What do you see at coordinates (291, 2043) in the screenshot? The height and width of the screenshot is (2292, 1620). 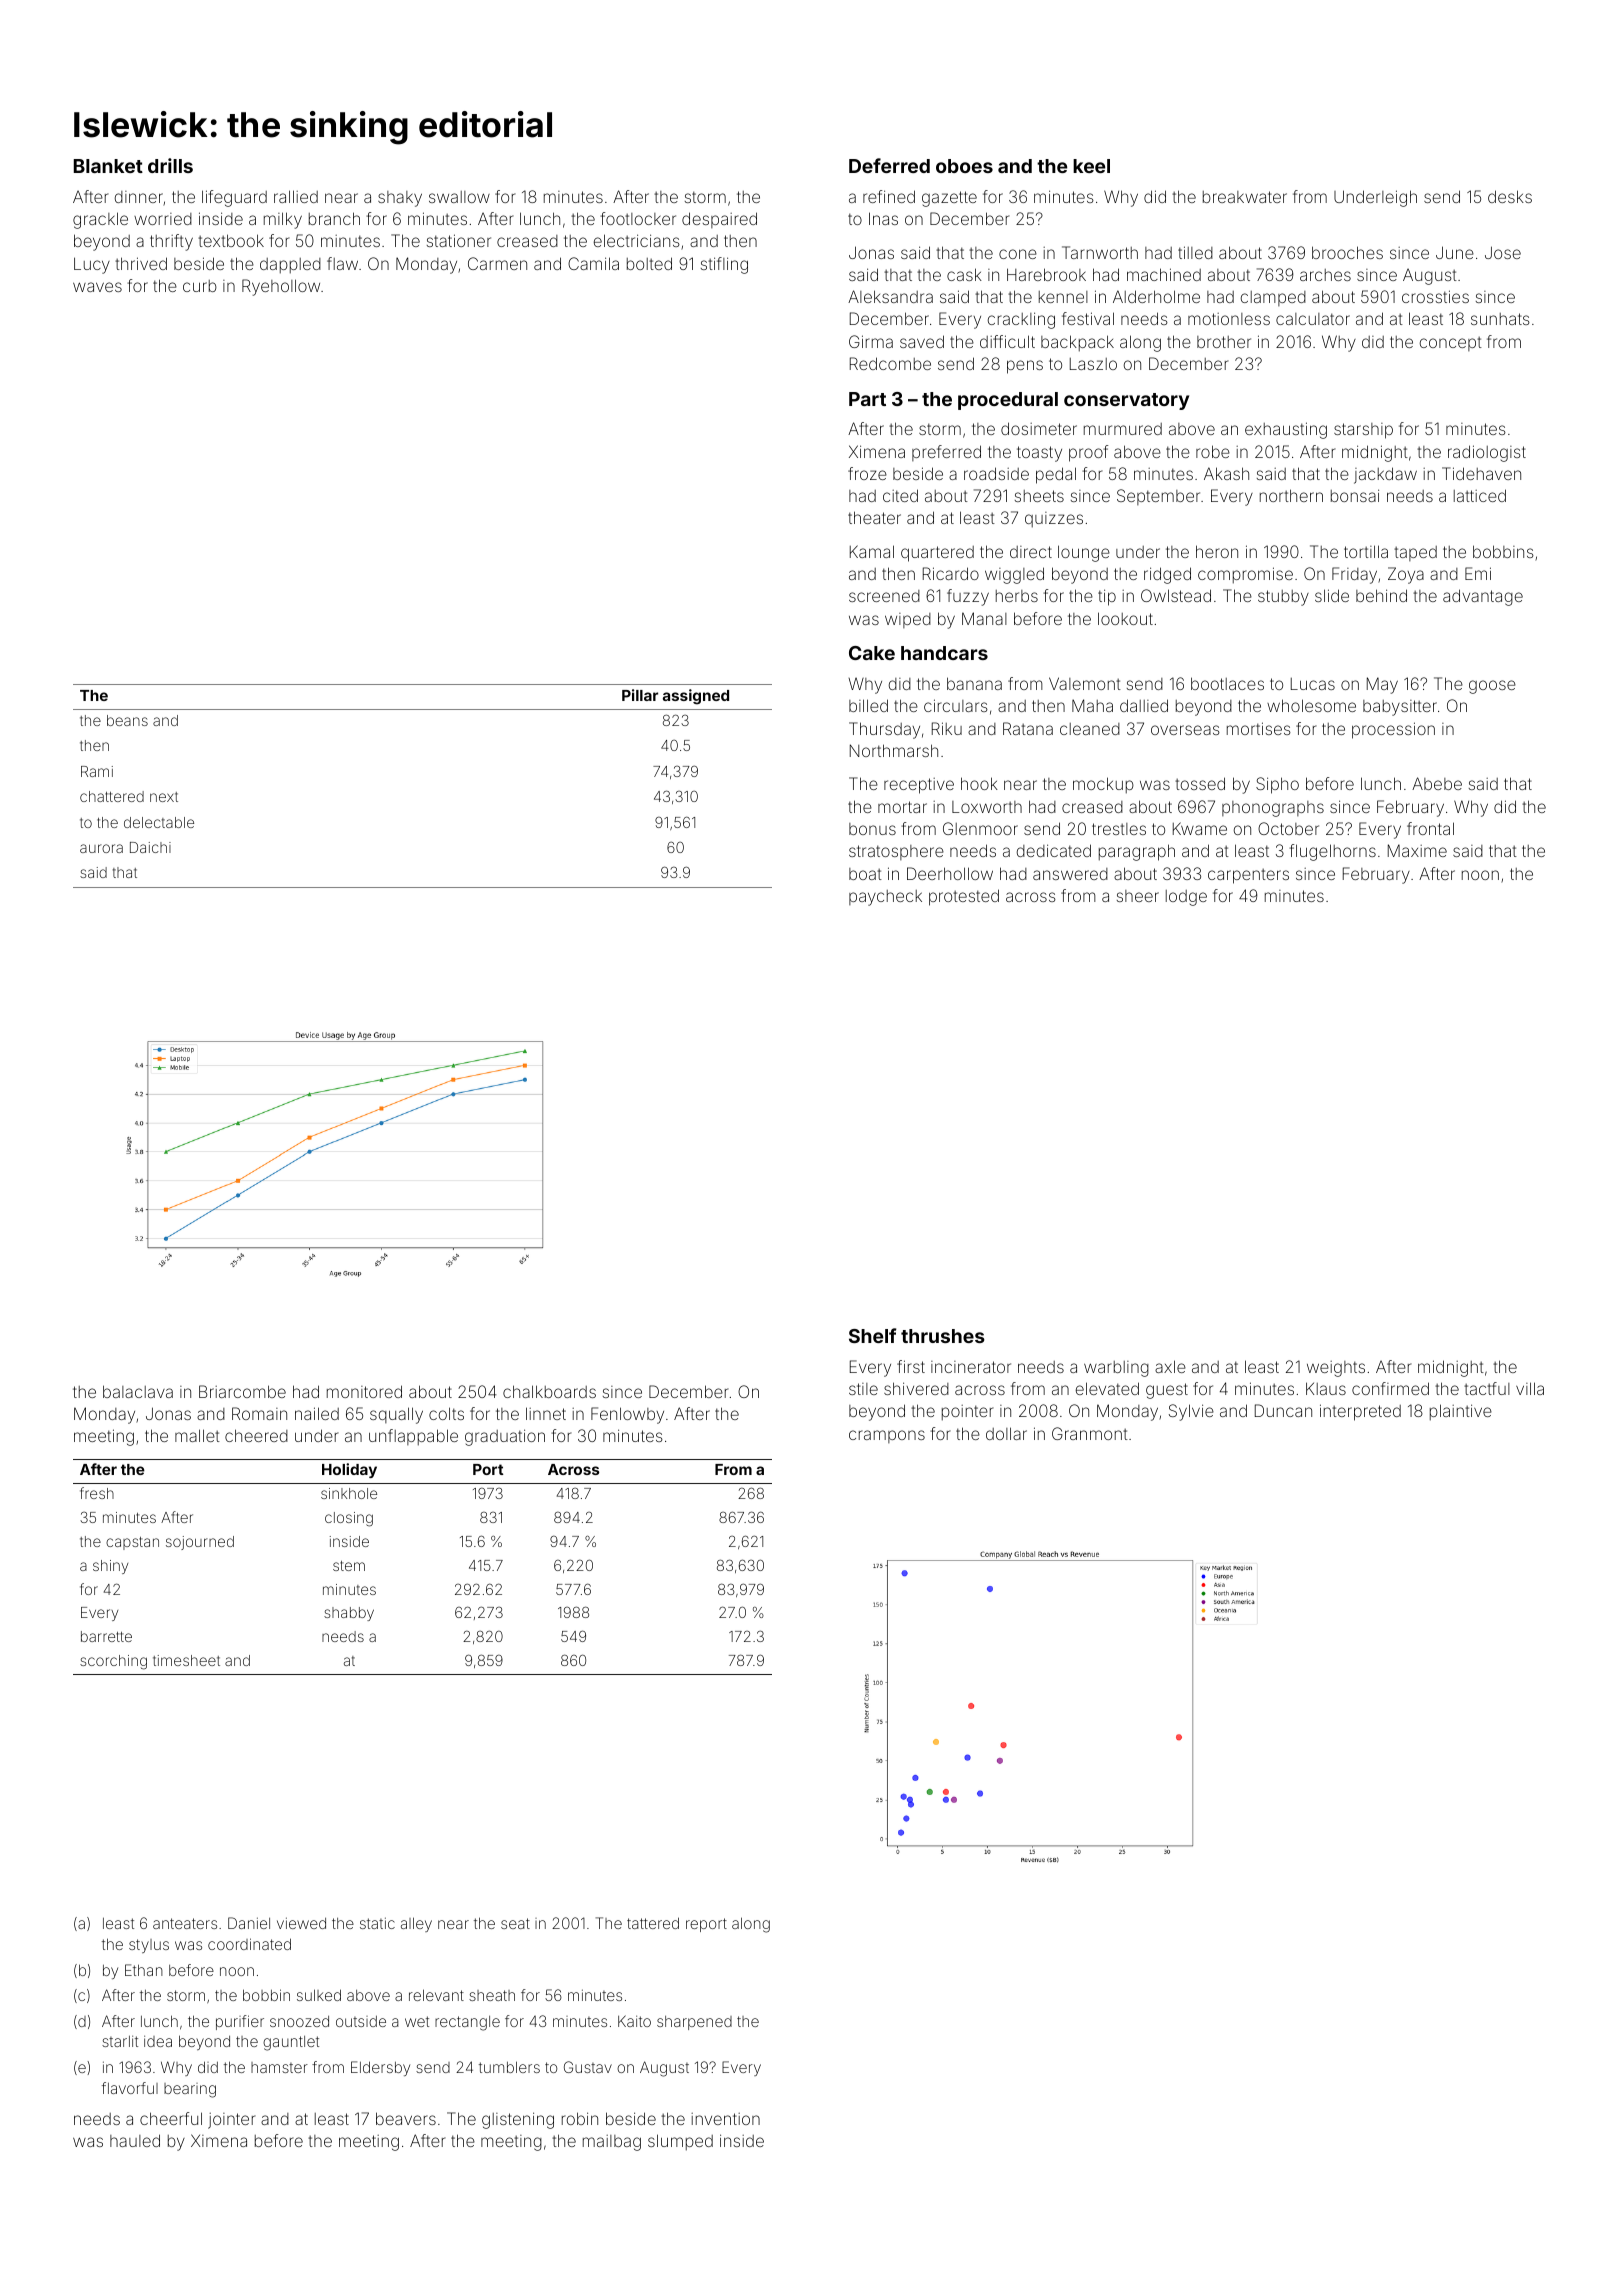 I see `gauntlet` at bounding box center [291, 2043].
